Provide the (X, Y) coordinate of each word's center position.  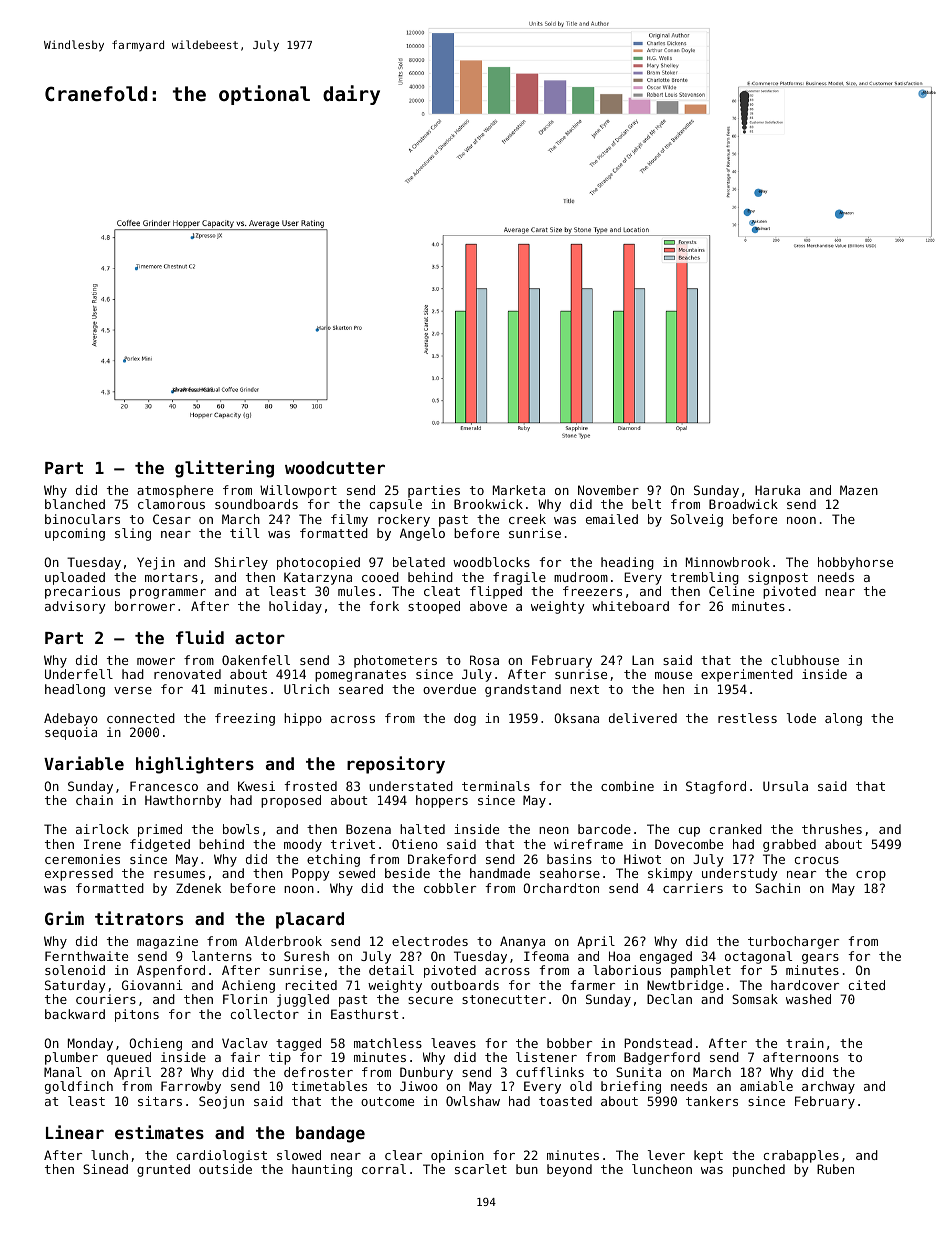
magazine (167, 942)
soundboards (256, 504)
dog (465, 719)
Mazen (859, 490)
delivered (643, 718)
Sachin (777, 888)
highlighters (195, 765)
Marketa (519, 490)
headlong (75, 690)
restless (747, 718)
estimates (159, 1132)
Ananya (522, 942)
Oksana (576, 718)
